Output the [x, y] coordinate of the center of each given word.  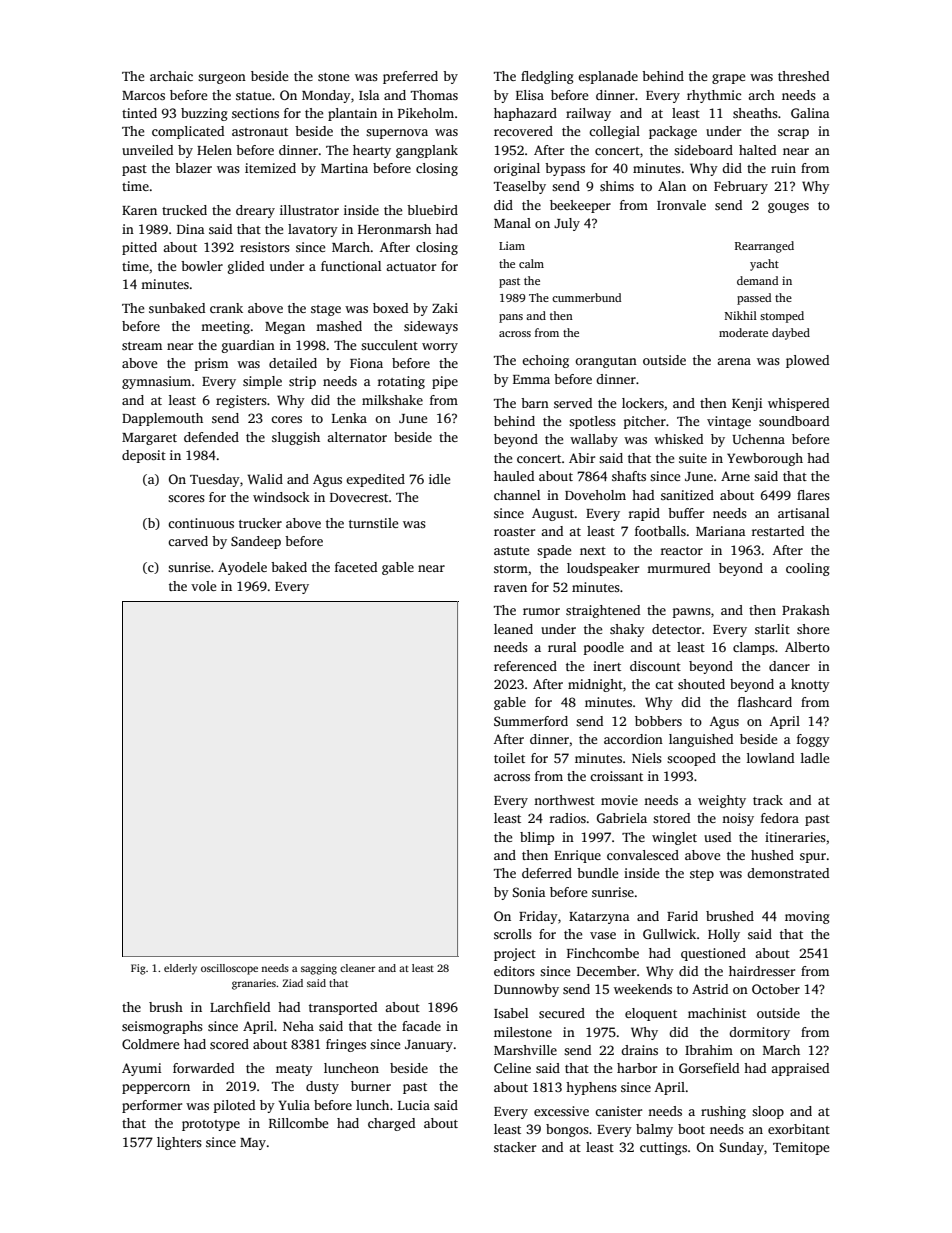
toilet [509, 758]
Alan [672, 186]
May [253, 1144]
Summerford [531, 721]
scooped [691, 759]
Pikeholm [426, 113]
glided [246, 267]
